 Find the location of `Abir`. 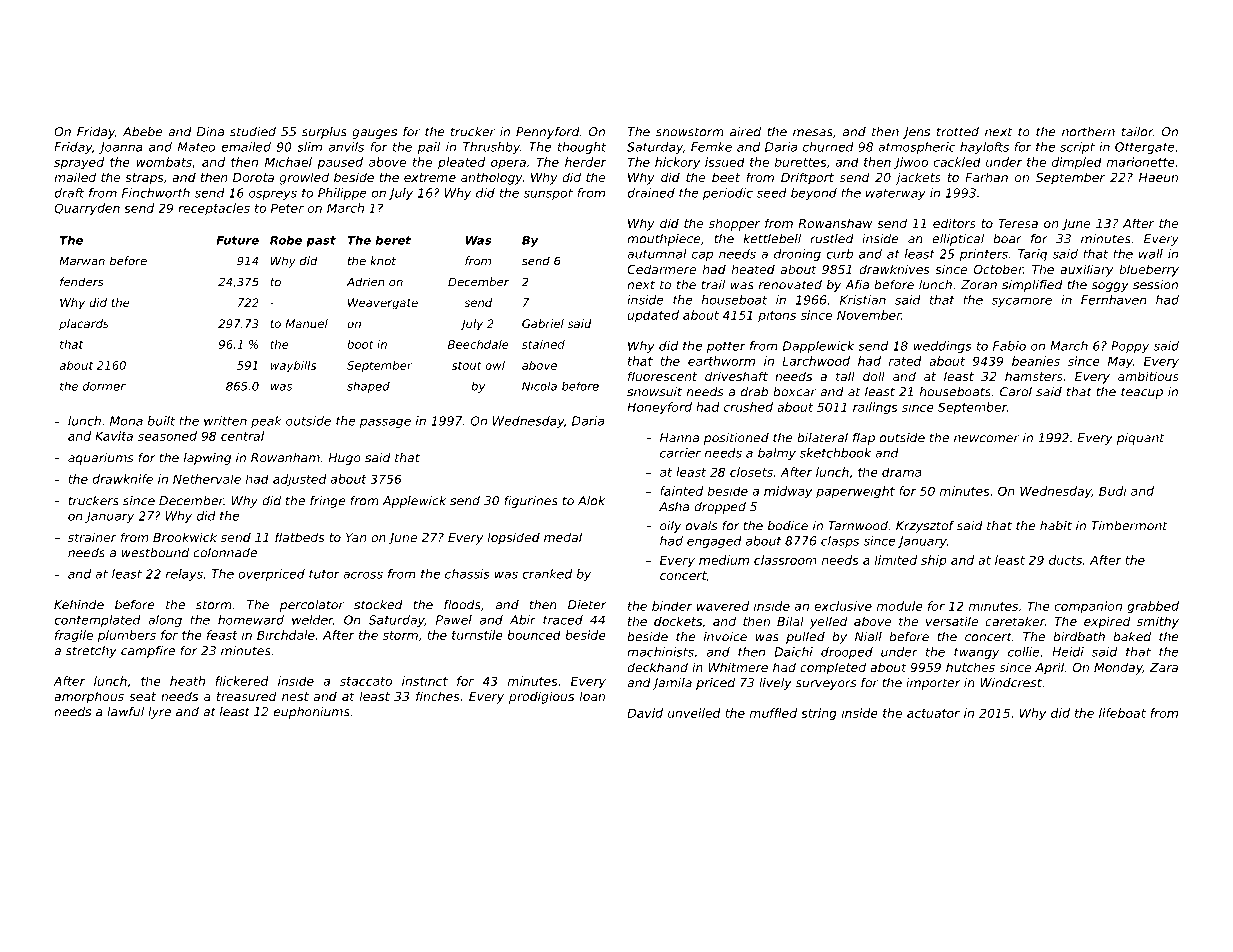

Abir is located at coordinates (523, 620).
